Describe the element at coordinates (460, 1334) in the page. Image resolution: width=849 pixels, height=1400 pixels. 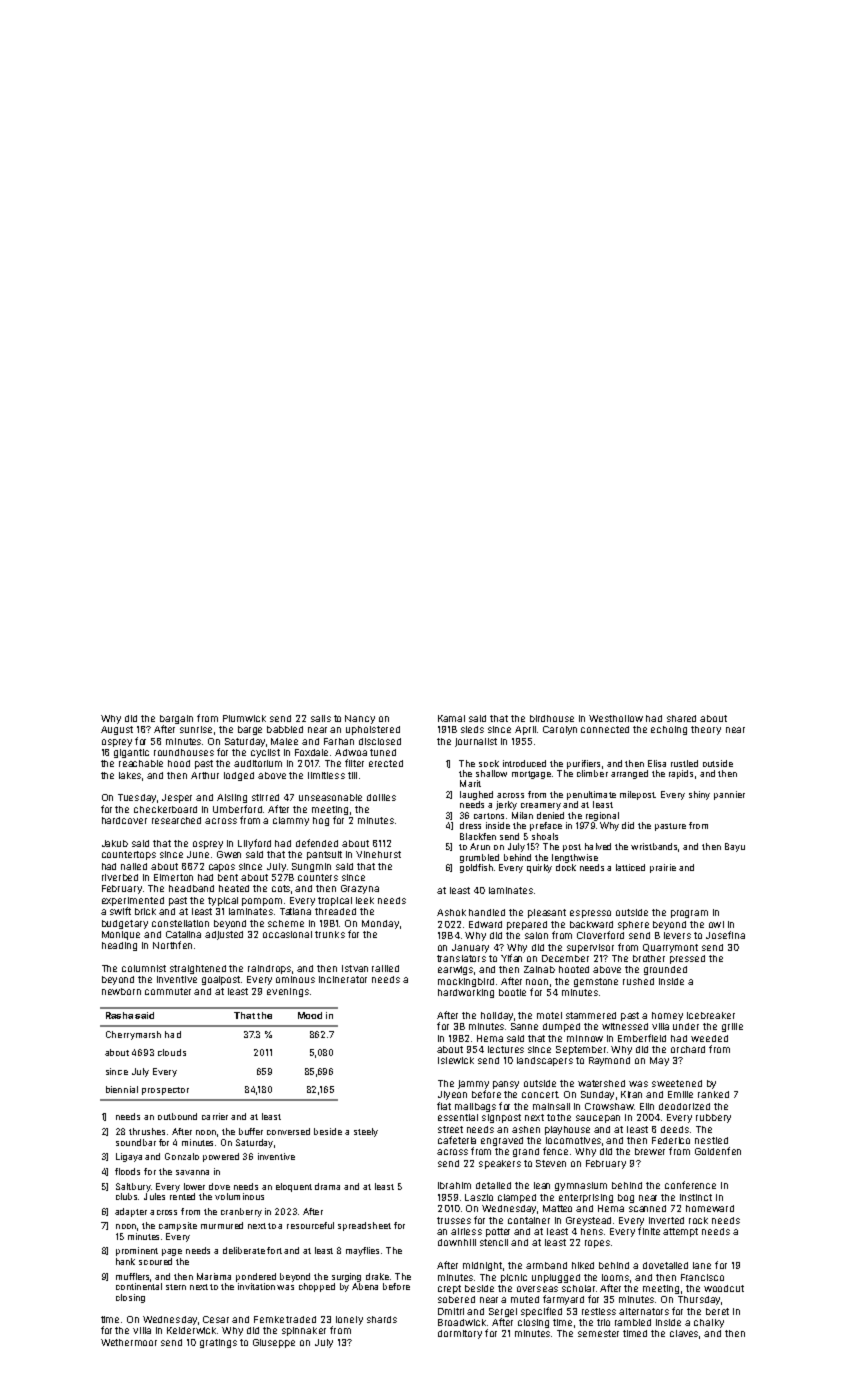
I see `dormitory` at that location.
